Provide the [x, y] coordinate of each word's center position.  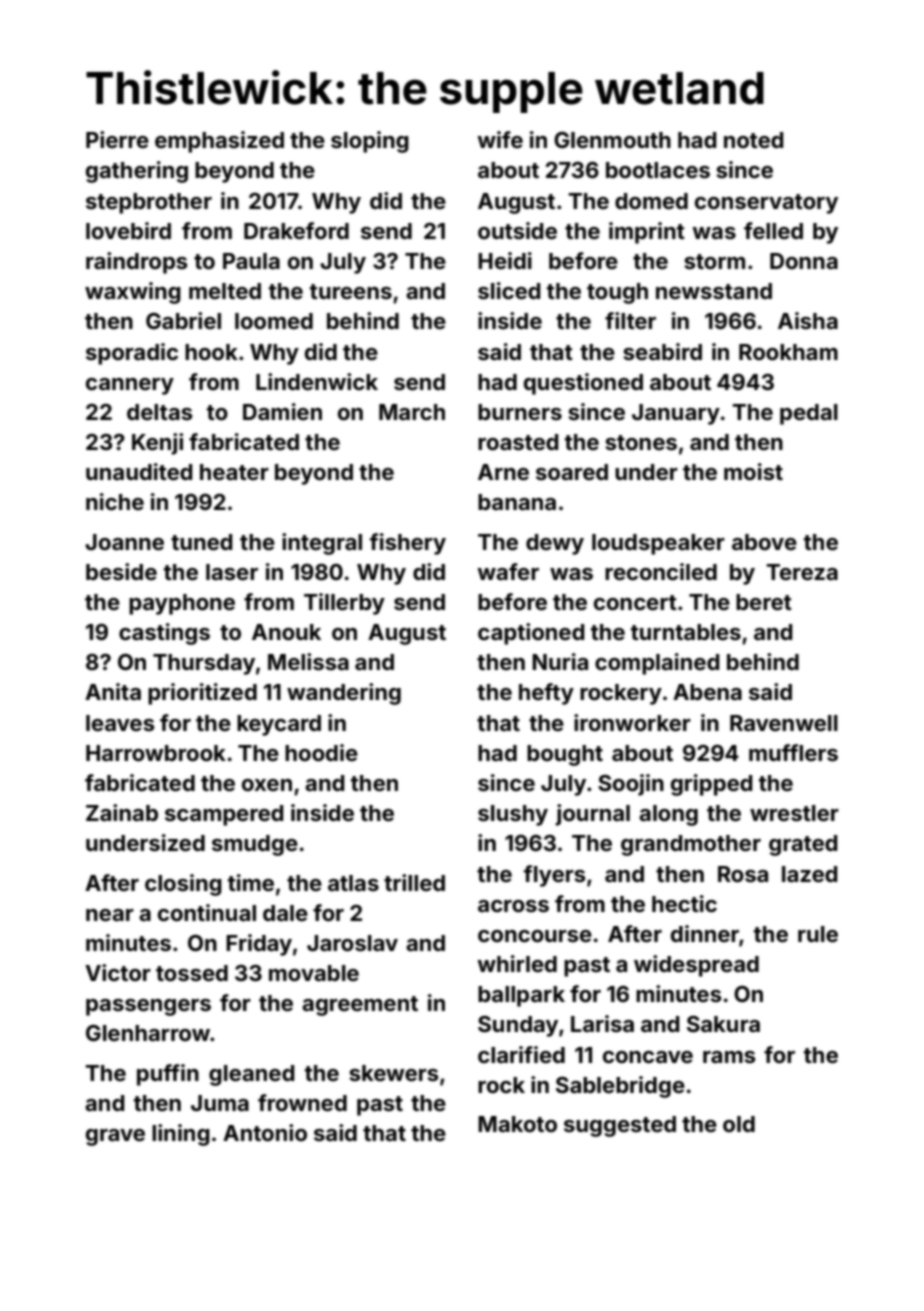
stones [641, 442]
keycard [279, 725]
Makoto [517, 1124]
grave [115, 1137]
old [739, 1124]
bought [565, 755]
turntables [686, 632]
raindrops [137, 263]
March [412, 412]
